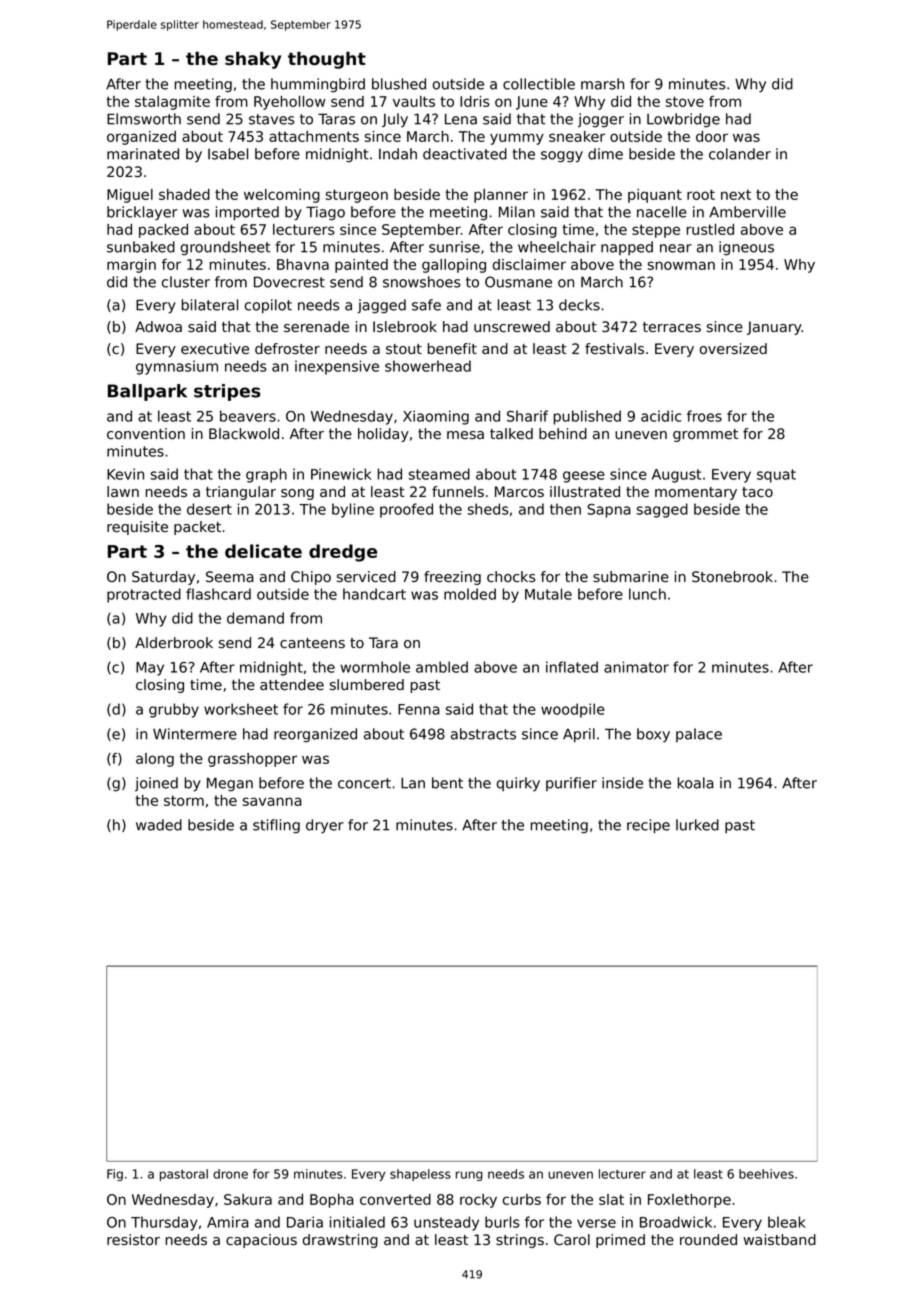  Describe the element at coordinates (155, 760) in the screenshot. I see `along` at that location.
